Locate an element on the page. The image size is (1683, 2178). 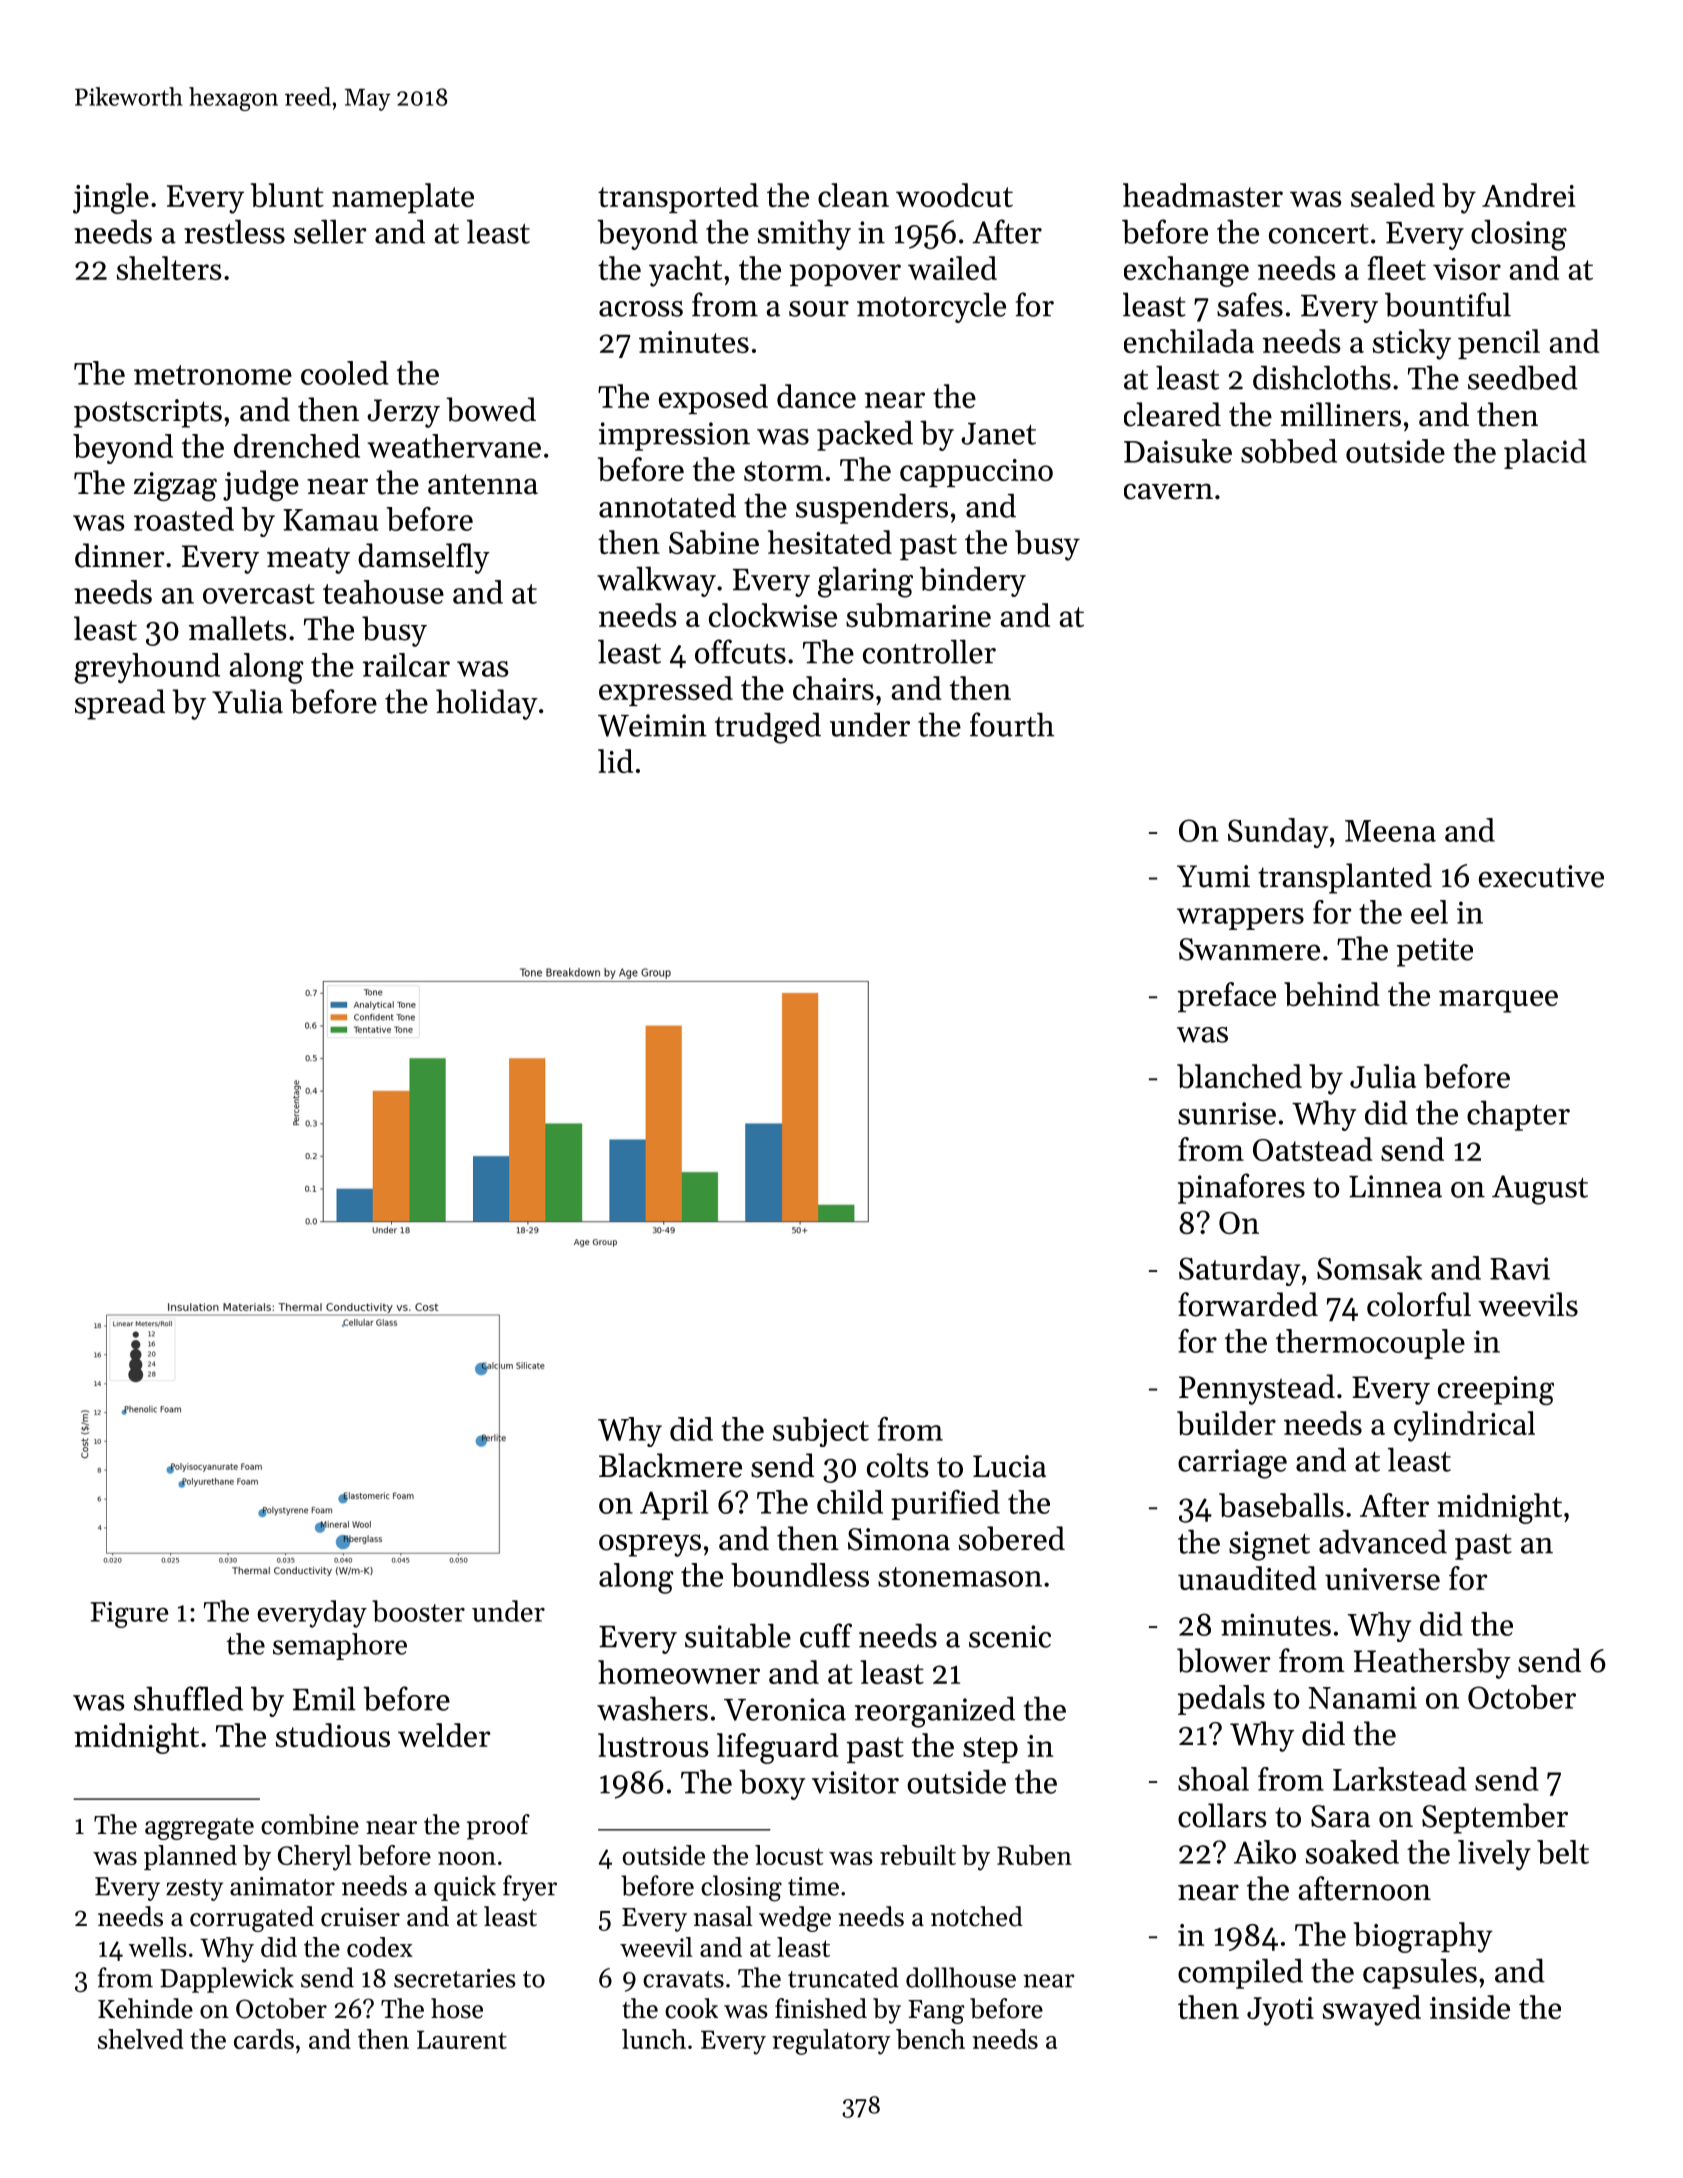
postscripts is located at coordinates (148, 413).
